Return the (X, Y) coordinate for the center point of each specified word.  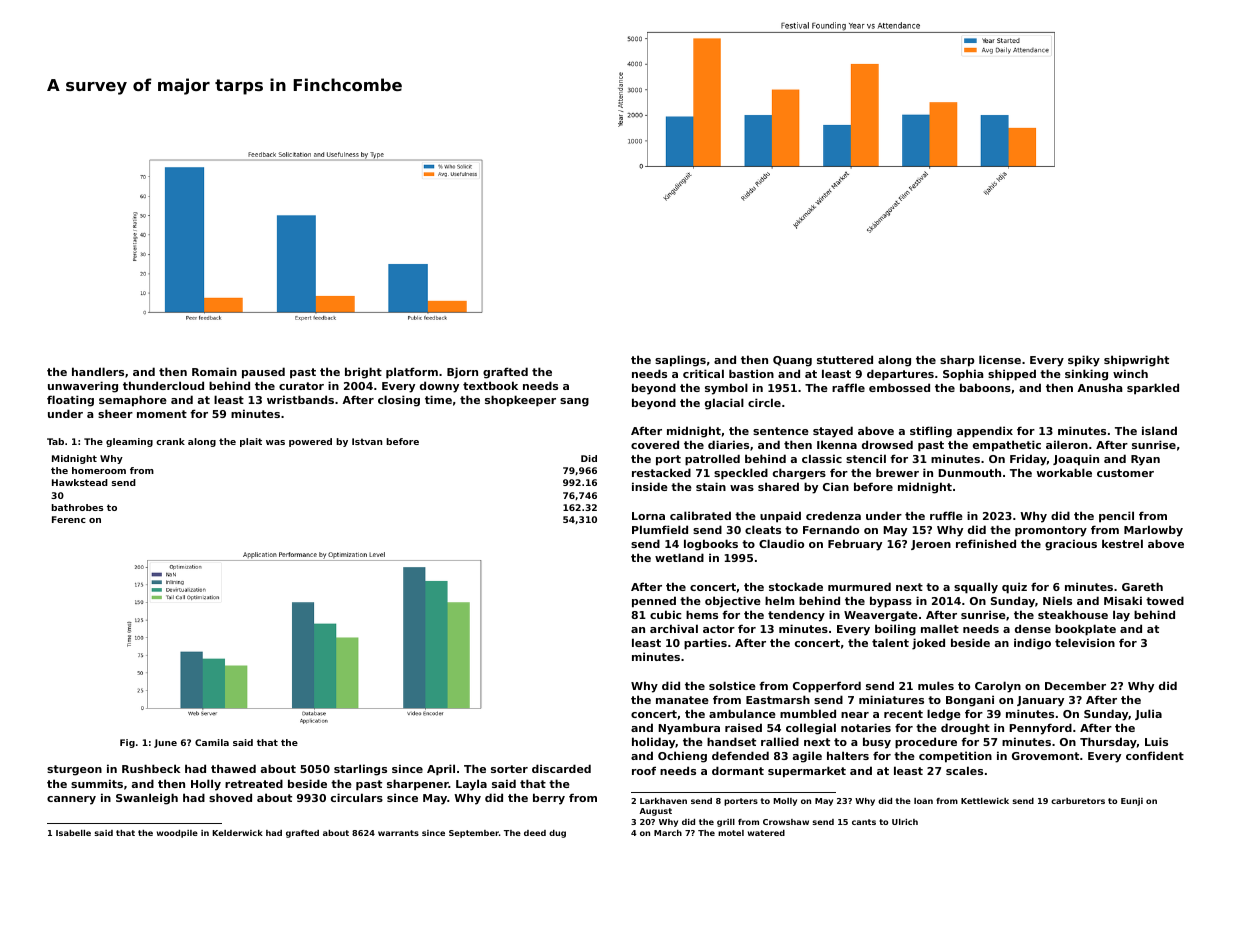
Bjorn (462, 373)
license (1000, 359)
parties (705, 644)
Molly (785, 802)
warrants (398, 833)
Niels (1057, 600)
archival (674, 628)
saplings (680, 361)
